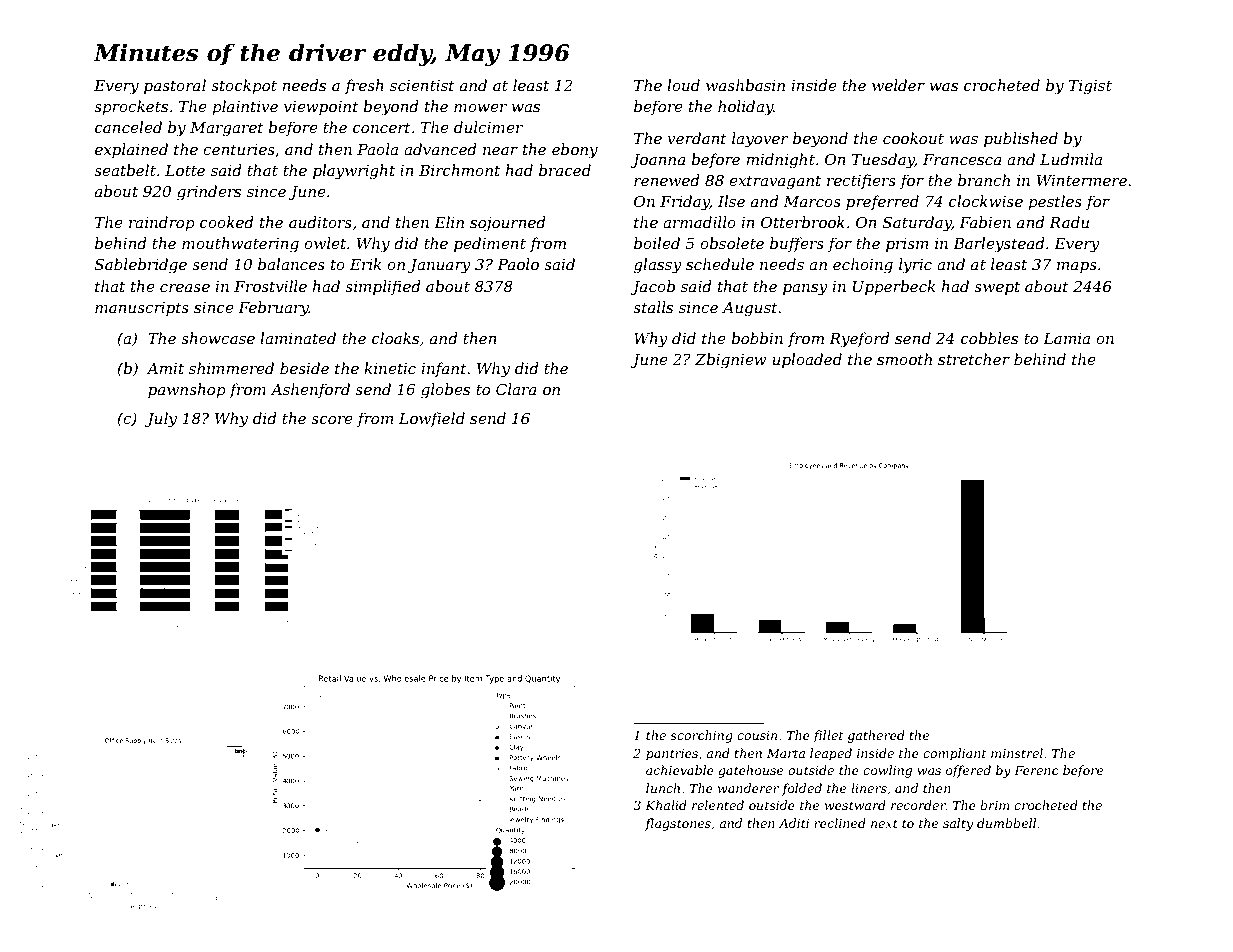  I want to click on manuscripts, so click(142, 309).
